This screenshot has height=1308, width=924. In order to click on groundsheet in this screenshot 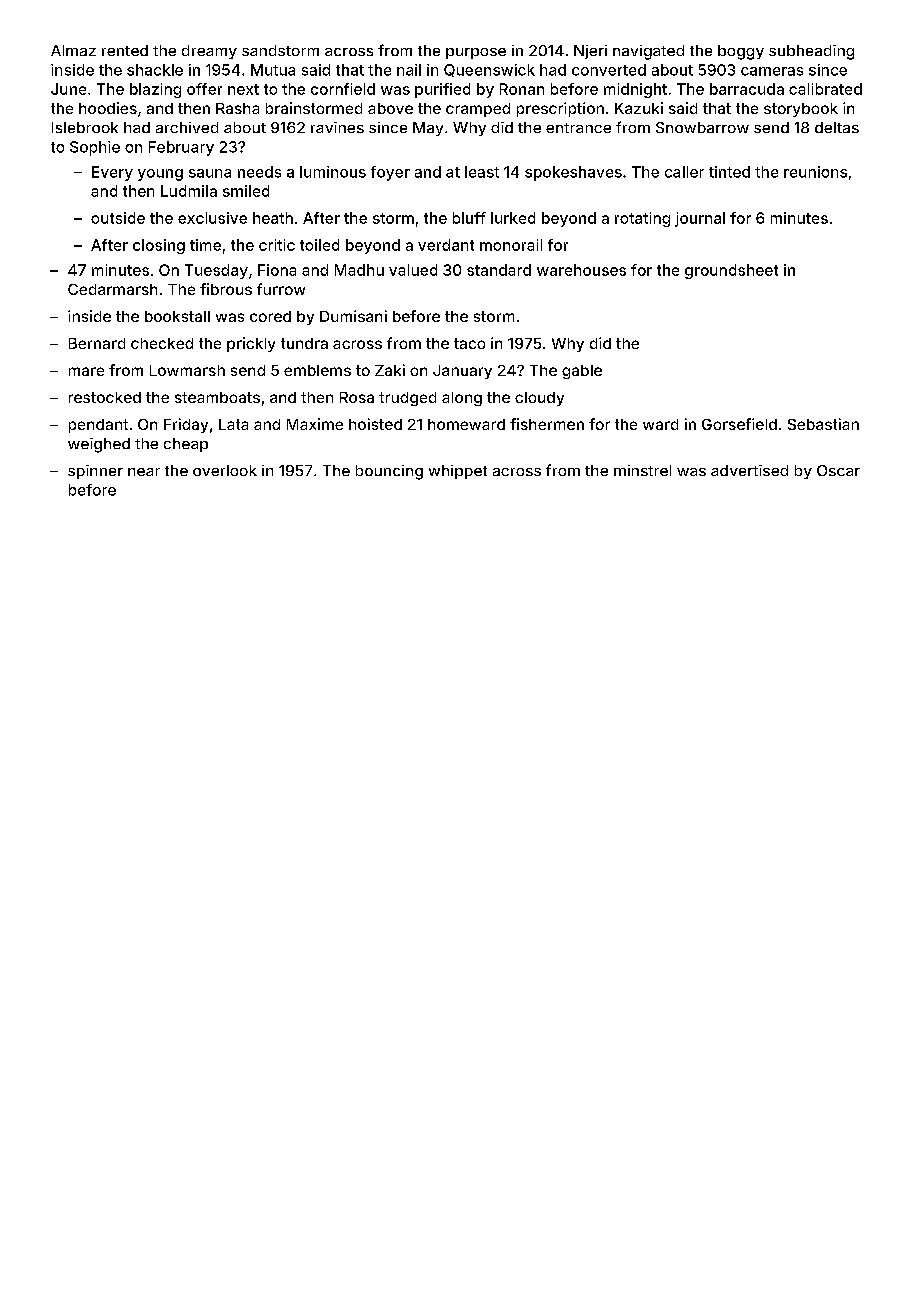, I will do `click(731, 271)`.
